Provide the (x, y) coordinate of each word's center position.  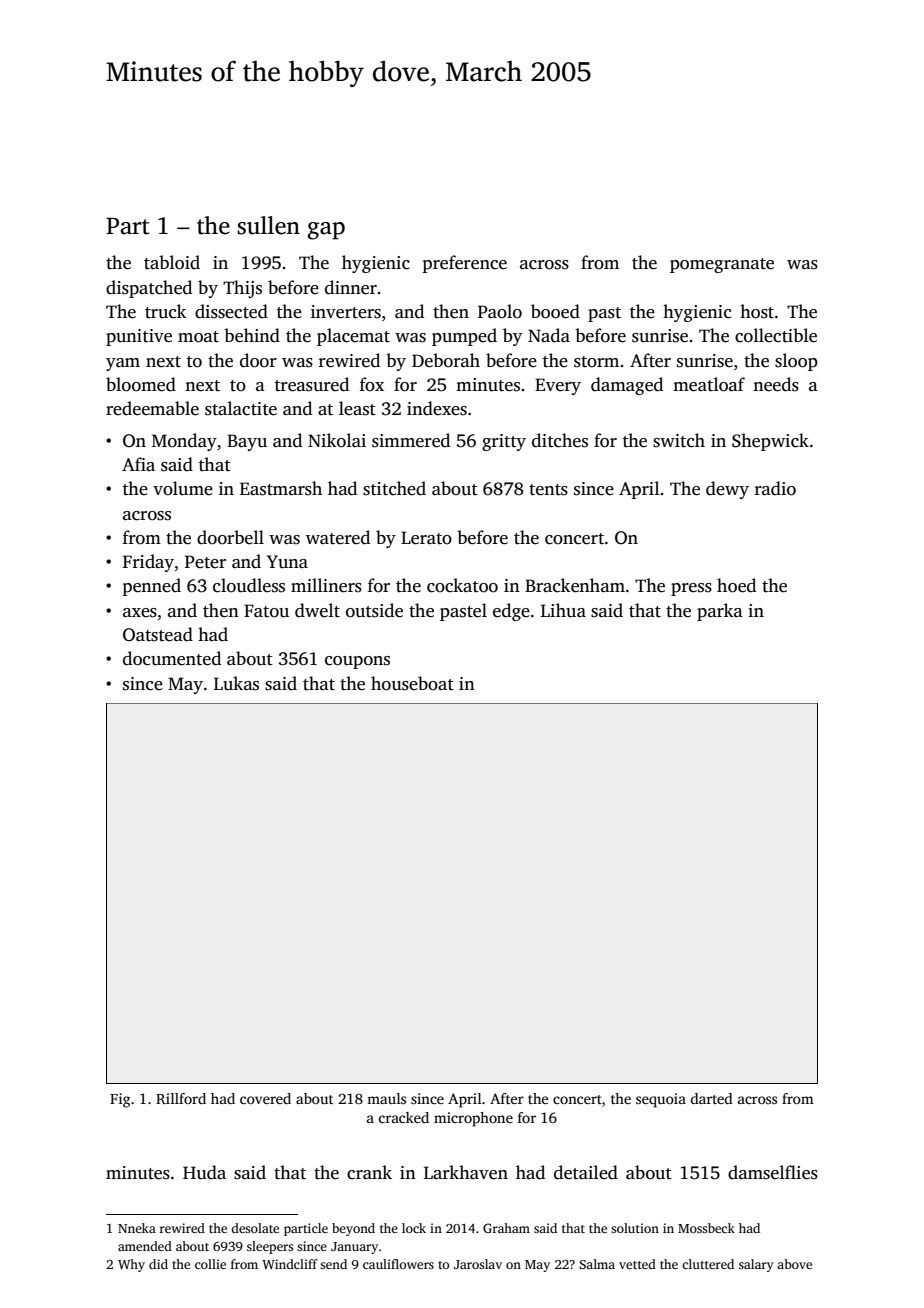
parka (720, 612)
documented (172, 658)
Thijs (242, 289)
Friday (148, 563)
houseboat (412, 683)
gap (326, 231)
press (691, 589)
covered (265, 1098)
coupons (357, 662)
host (757, 311)
